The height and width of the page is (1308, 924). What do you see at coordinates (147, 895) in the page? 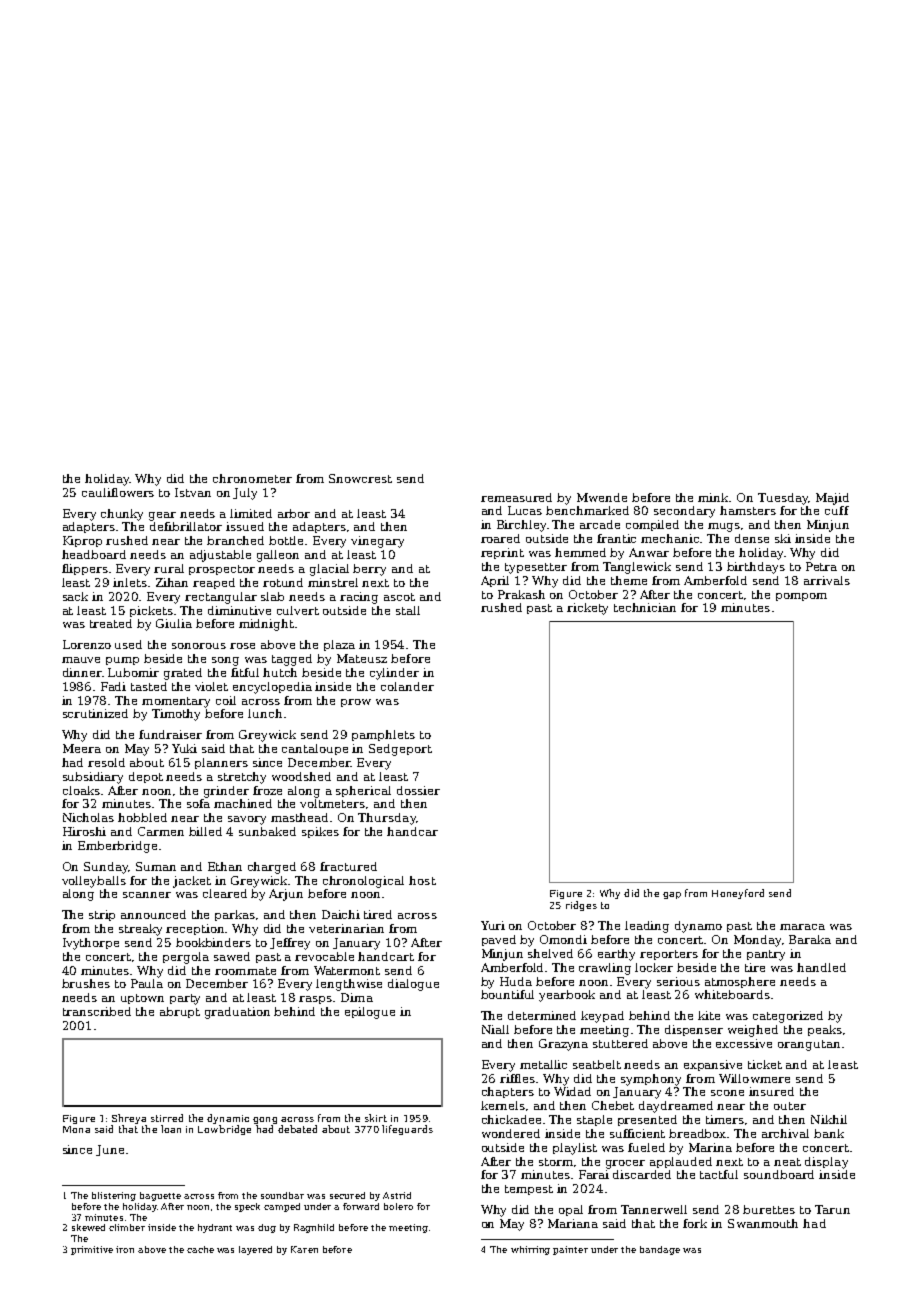
I see `scanner` at bounding box center [147, 895].
